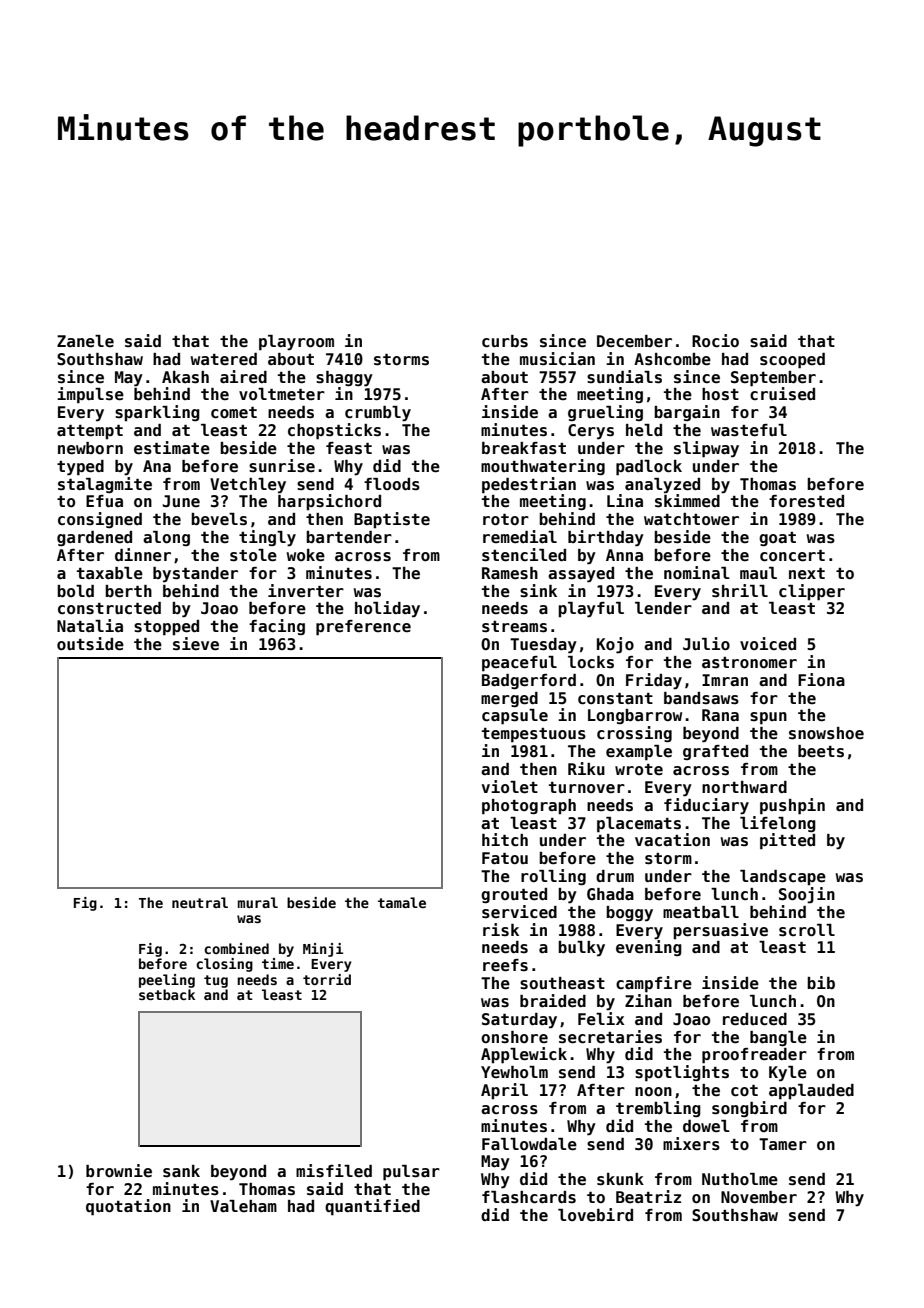 This screenshot has height=1308, width=924. Describe the element at coordinates (529, 485) in the screenshot. I see `pedestrian` at that location.
